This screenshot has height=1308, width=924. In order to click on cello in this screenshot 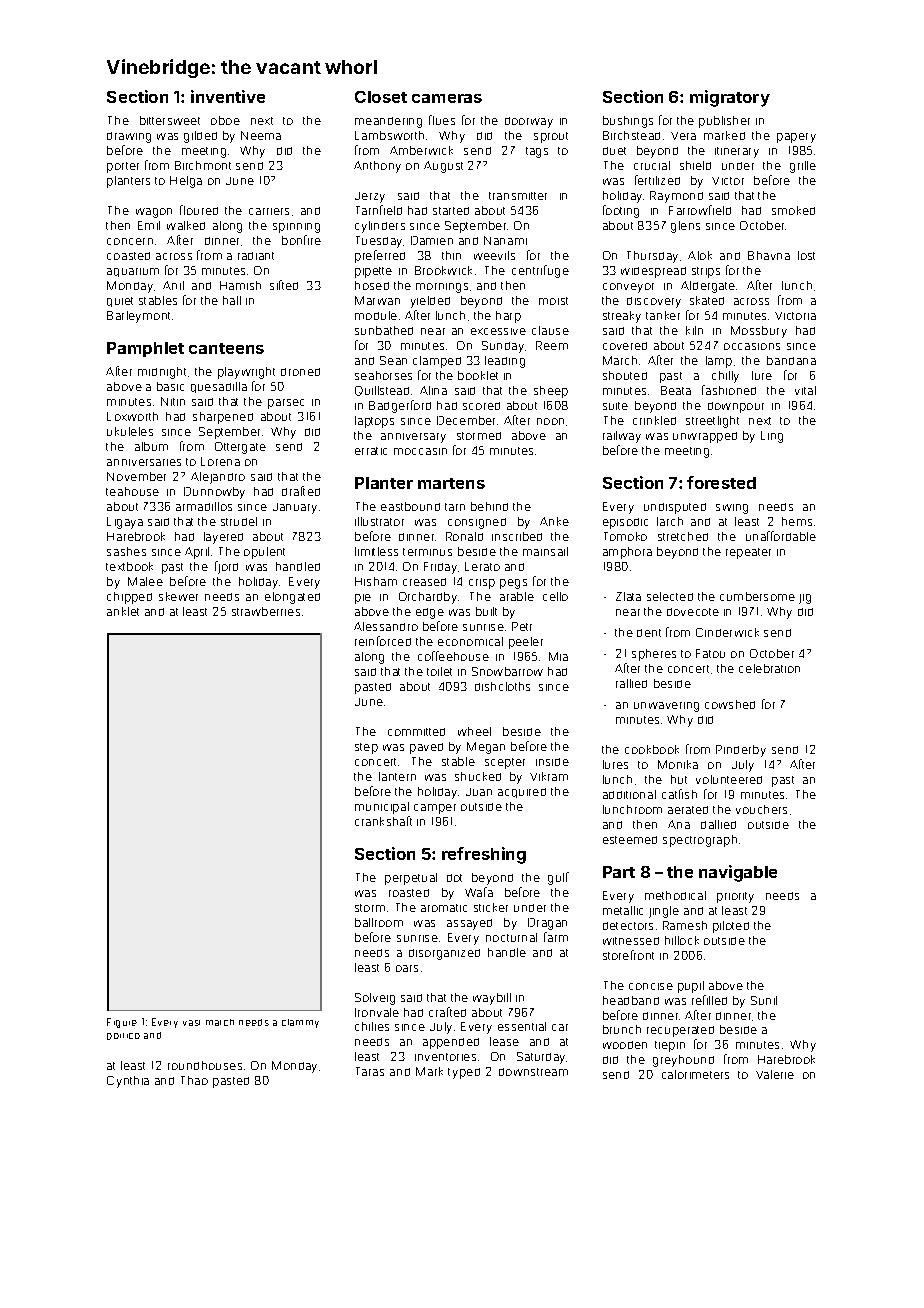, I will do `click(555, 596)`.
